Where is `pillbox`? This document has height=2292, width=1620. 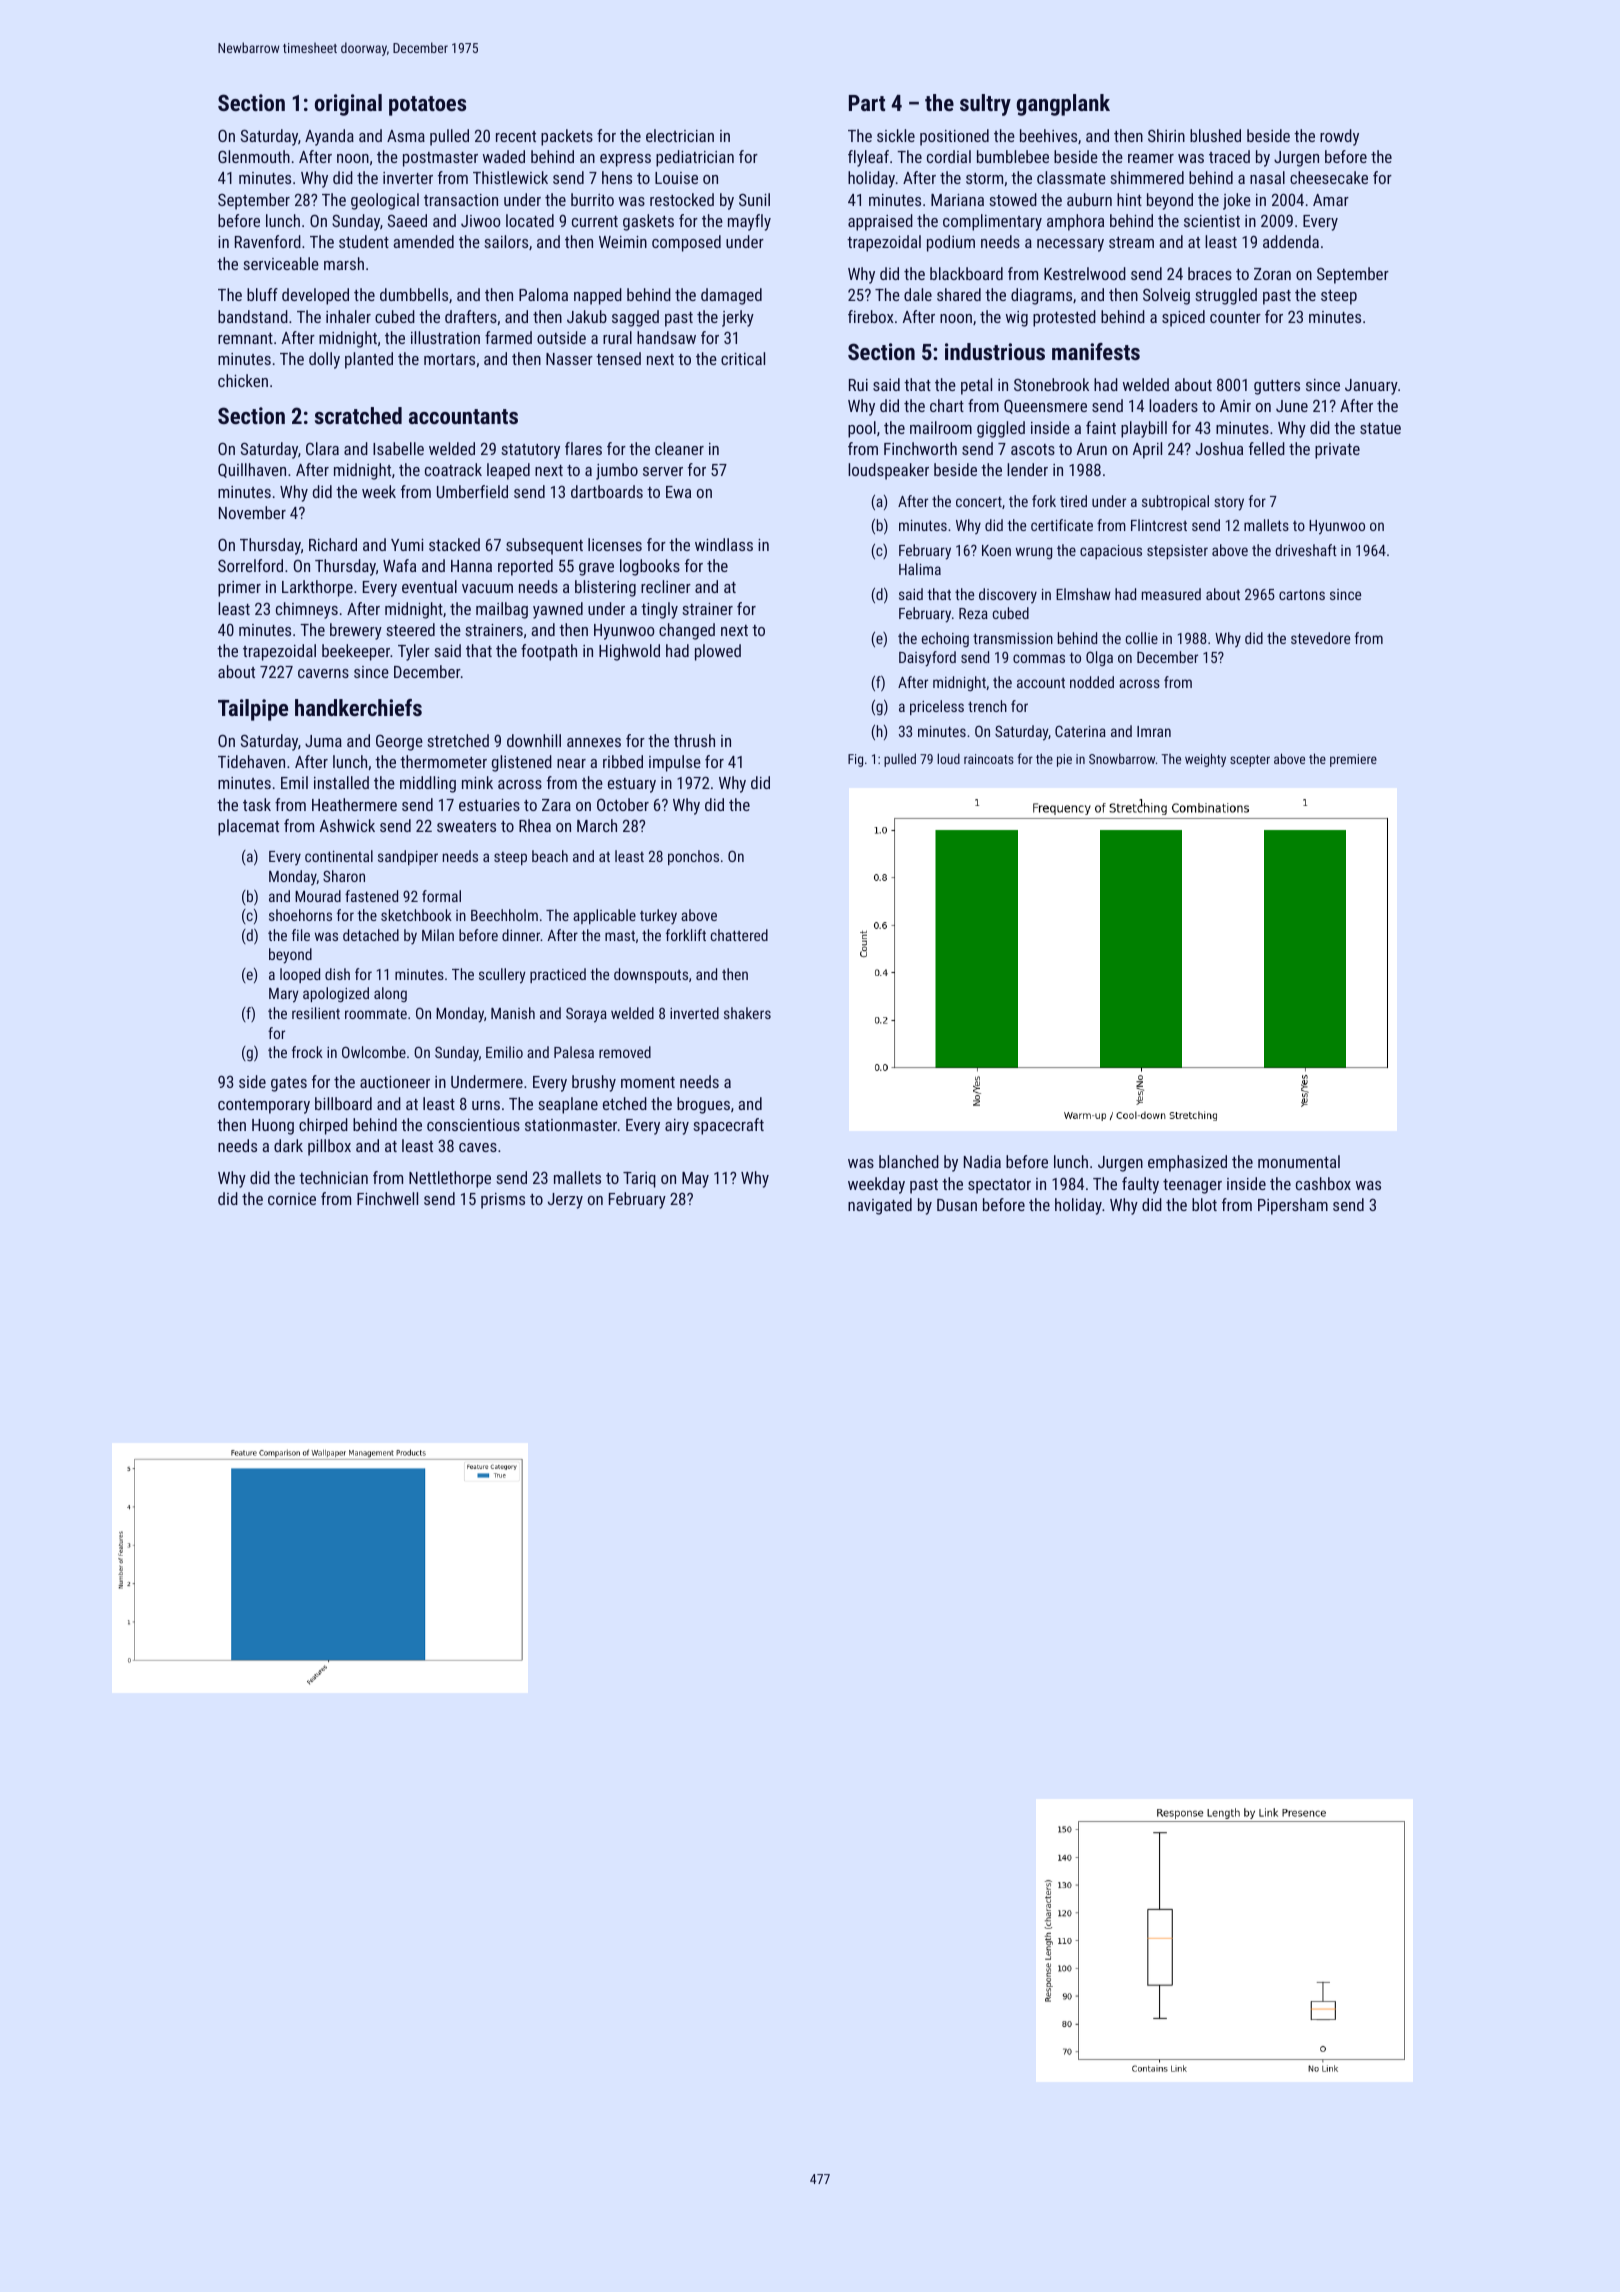
pillbox is located at coordinates (329, 1147).
